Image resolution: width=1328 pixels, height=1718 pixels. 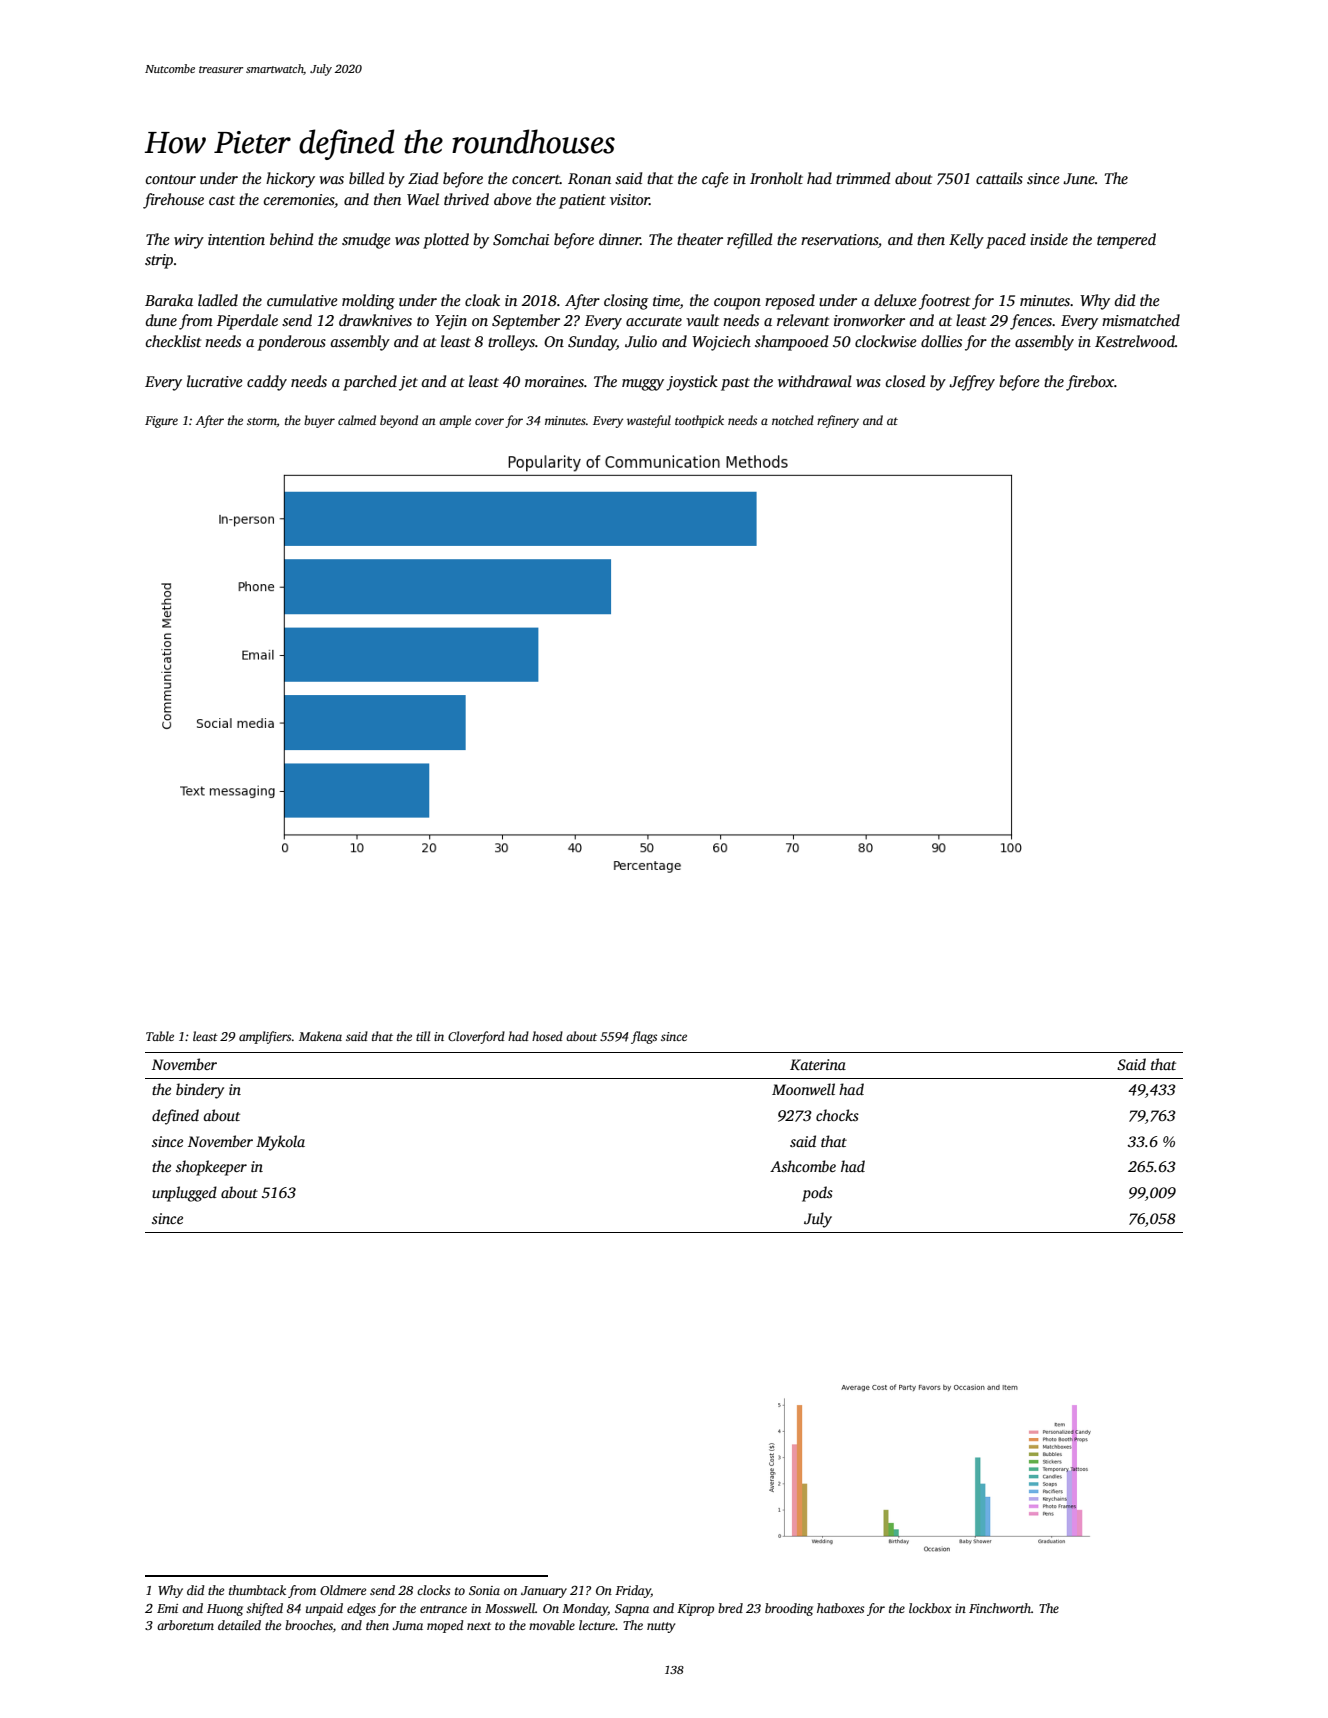 What do you see at coordinates (818, 1064) in the document?
I see `Katerina` at bounding box center [818, 1064].
